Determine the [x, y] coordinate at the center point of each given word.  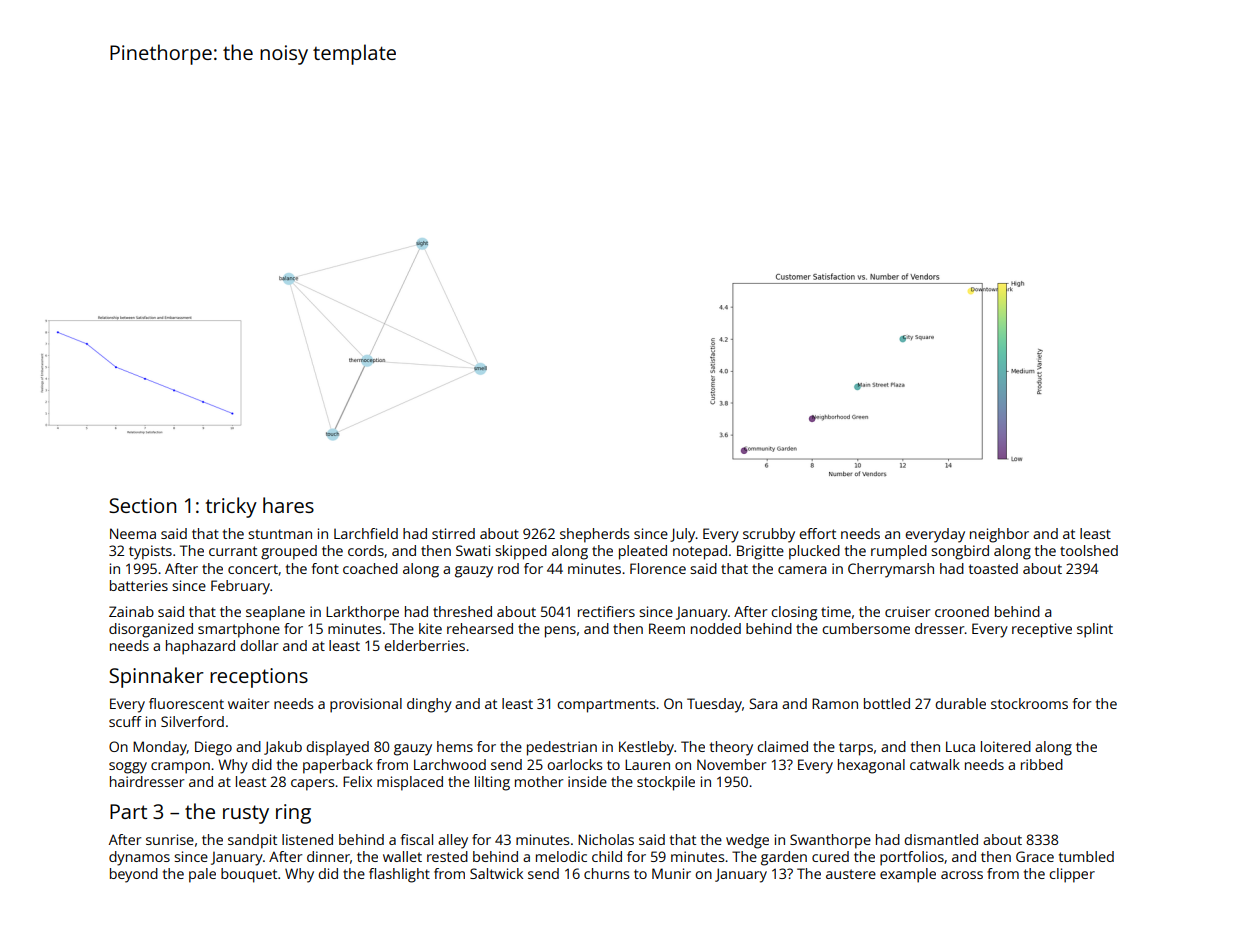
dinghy [429, 705]
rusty [246, 814]
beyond [134, 875]
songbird [960, 552]
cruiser [907, 611]
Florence [658, 568]
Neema [133, 533]
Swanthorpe [830, 841]
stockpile [666, 783]
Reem [667, 628]
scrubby [769, 535]
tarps [856, 749]
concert [253, 569]
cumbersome [866, 628]
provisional [366, 705]
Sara [763, 703]
